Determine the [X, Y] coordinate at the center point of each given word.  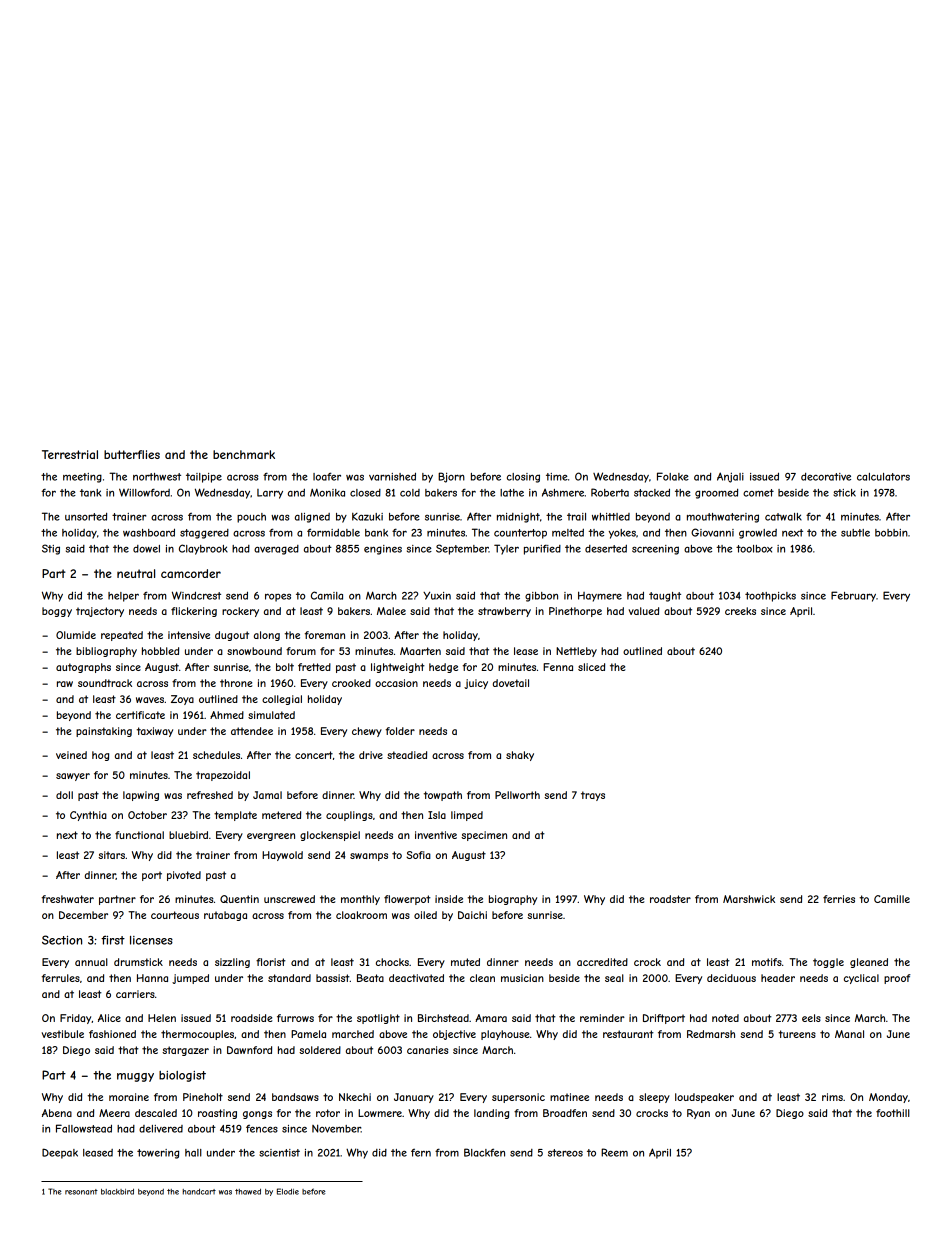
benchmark [244, 454]
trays [593, 796]
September [462, 549]
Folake [673, 476]
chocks [392, 962]
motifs [767, 962]
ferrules [61, 978]
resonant [81, 1192]
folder [400, 731]
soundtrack [105, 683]
